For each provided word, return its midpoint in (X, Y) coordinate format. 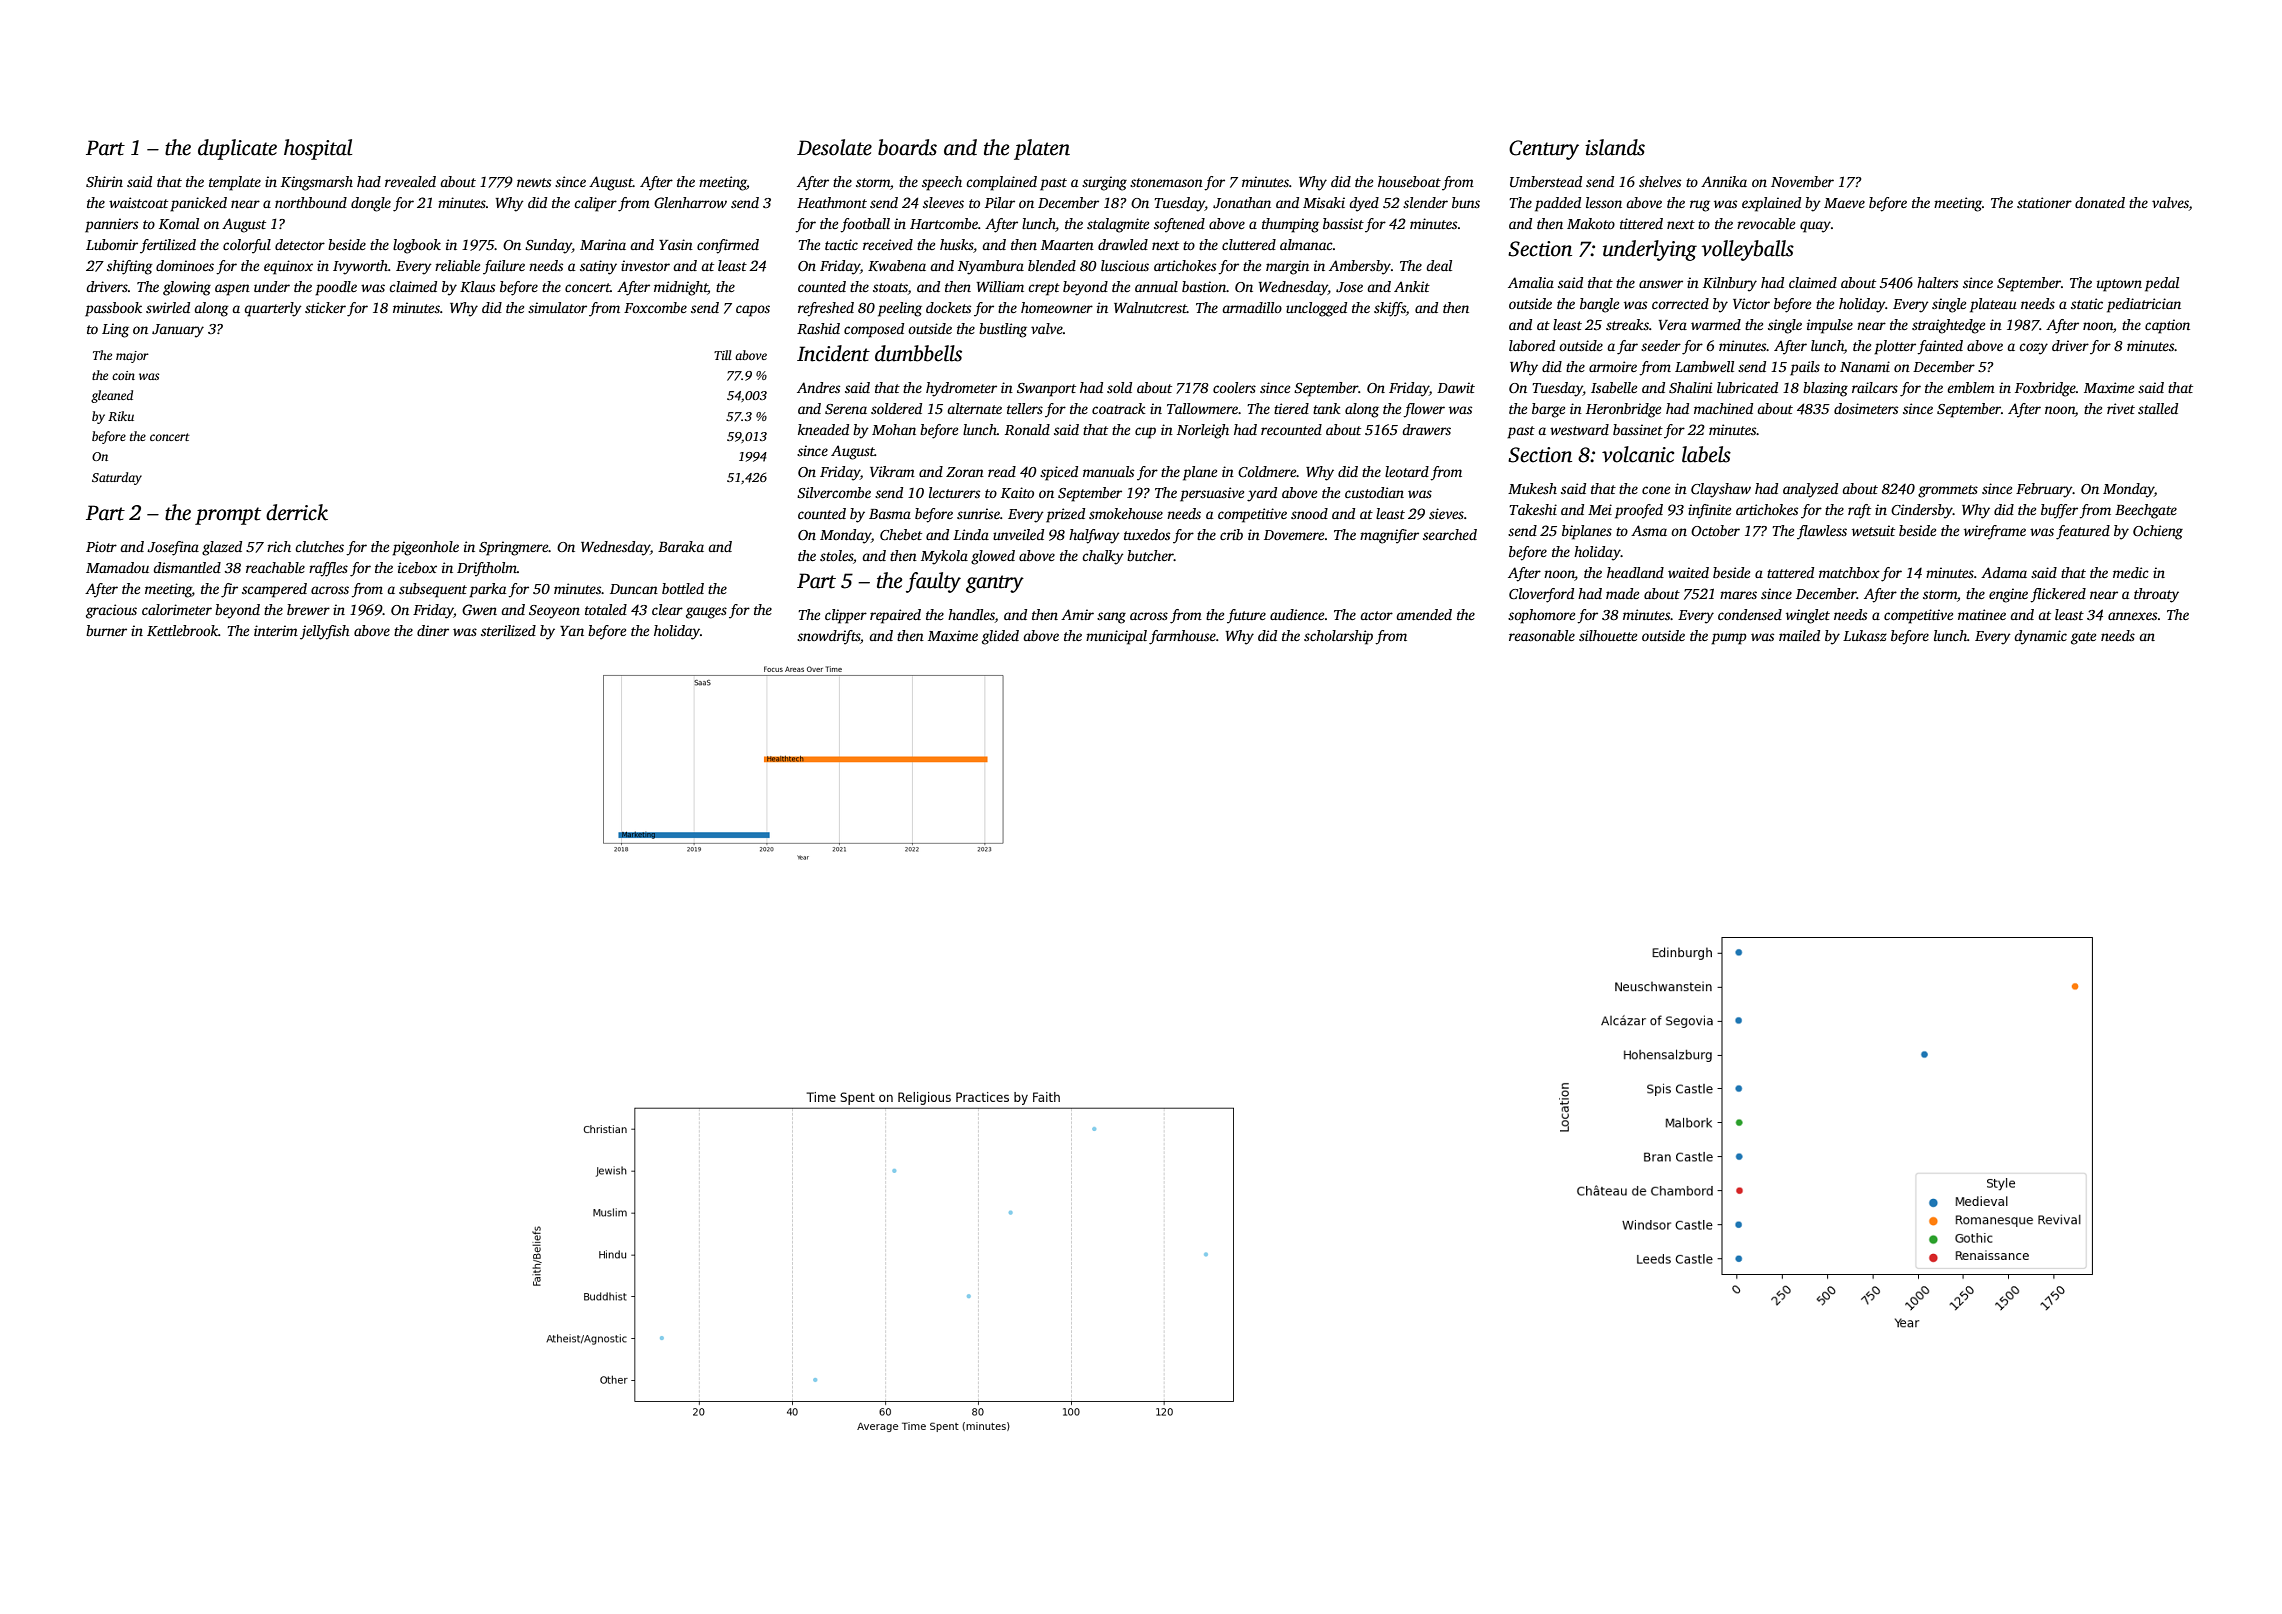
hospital (318, 149)
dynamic (2040, 637)
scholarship (1338, 637)
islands (1615, 147)
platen (1042, 149)
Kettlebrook (182, 630)
